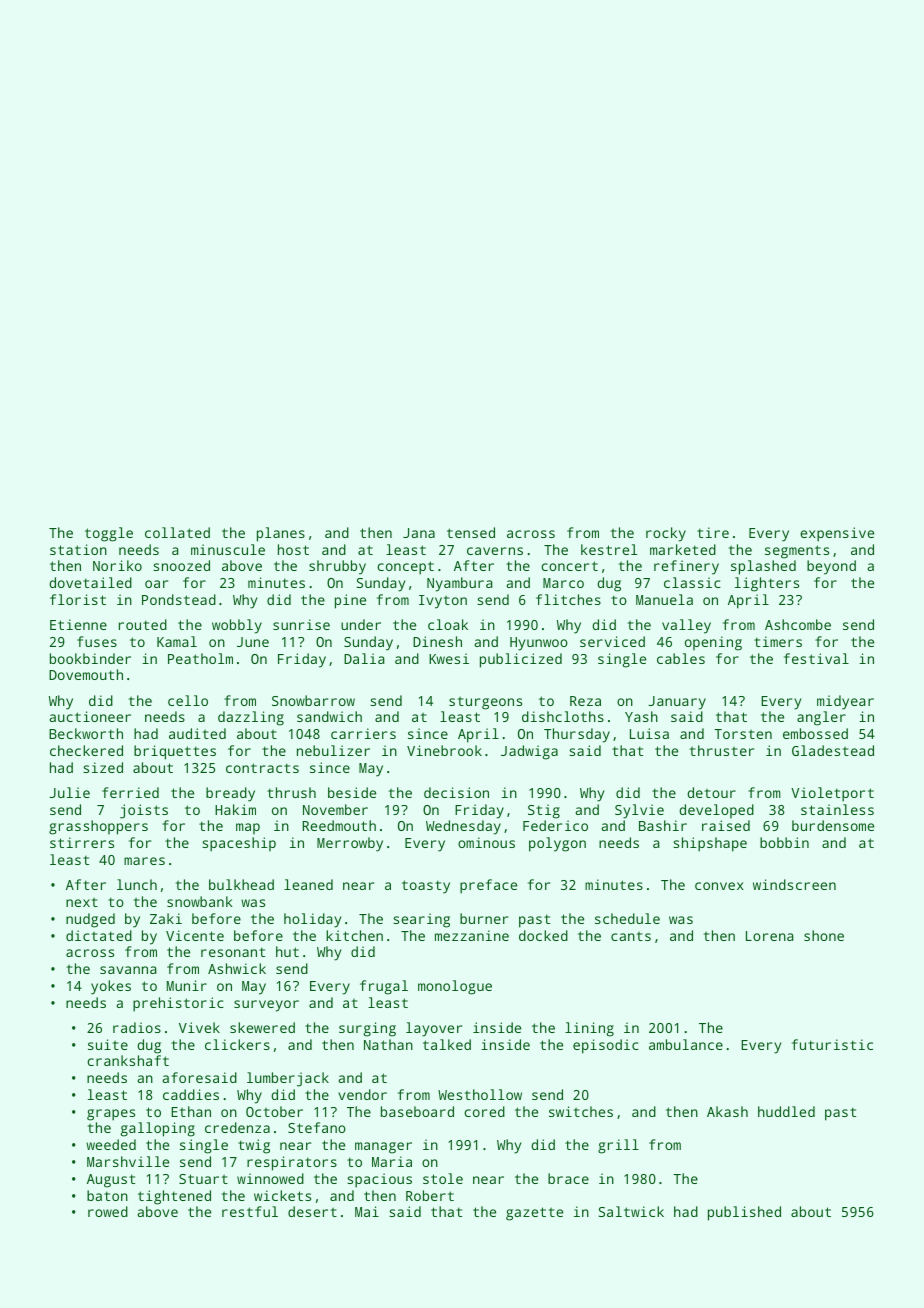 Image resolution: width=924 pixels, height=1308 pixels. What do you see at coordinates (784, 842) in the screenshot?
I see `bobbin` at bounding box center [784, 842].
